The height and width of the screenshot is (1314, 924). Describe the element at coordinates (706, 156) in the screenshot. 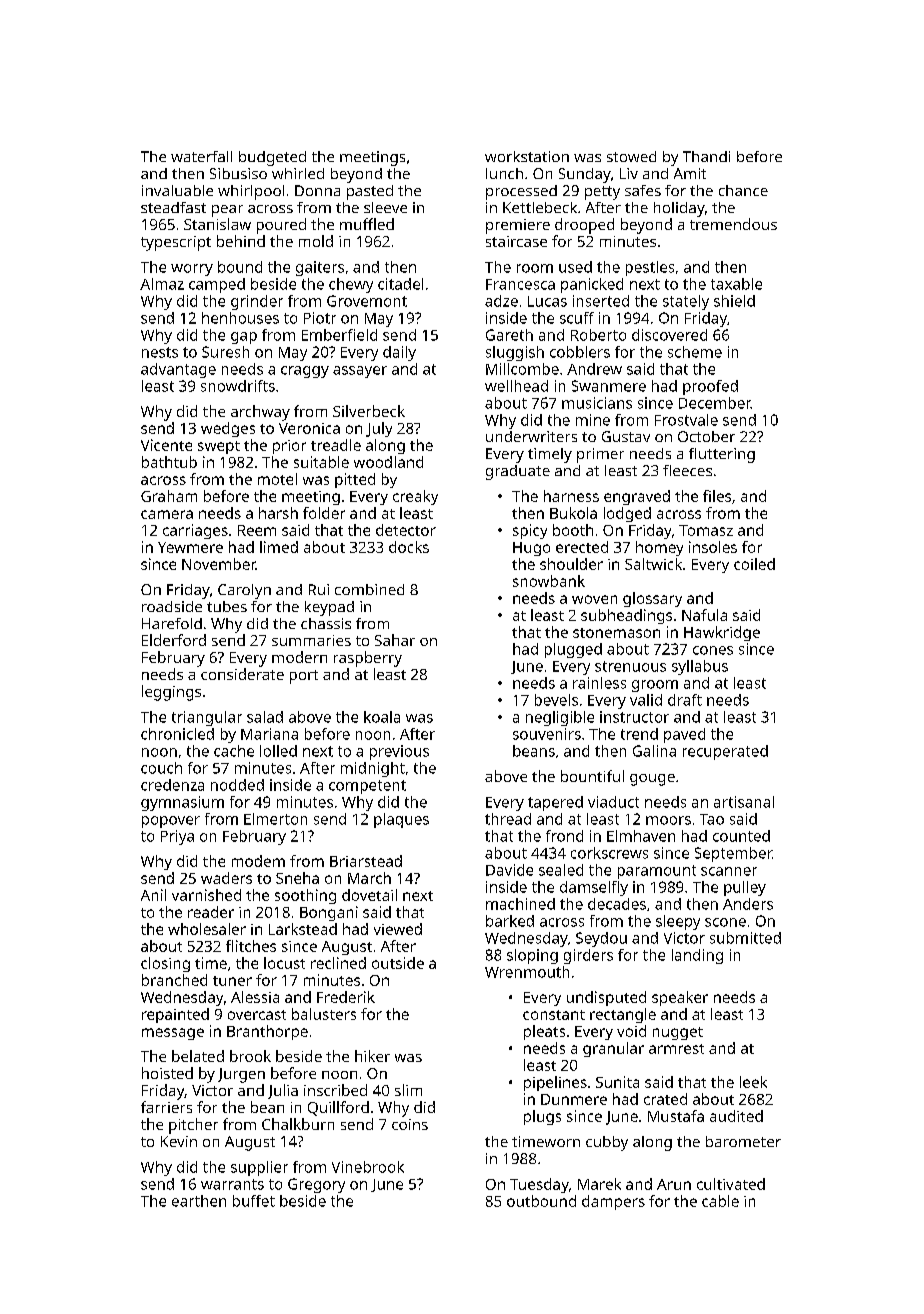

I see `Thandi` at that location.
